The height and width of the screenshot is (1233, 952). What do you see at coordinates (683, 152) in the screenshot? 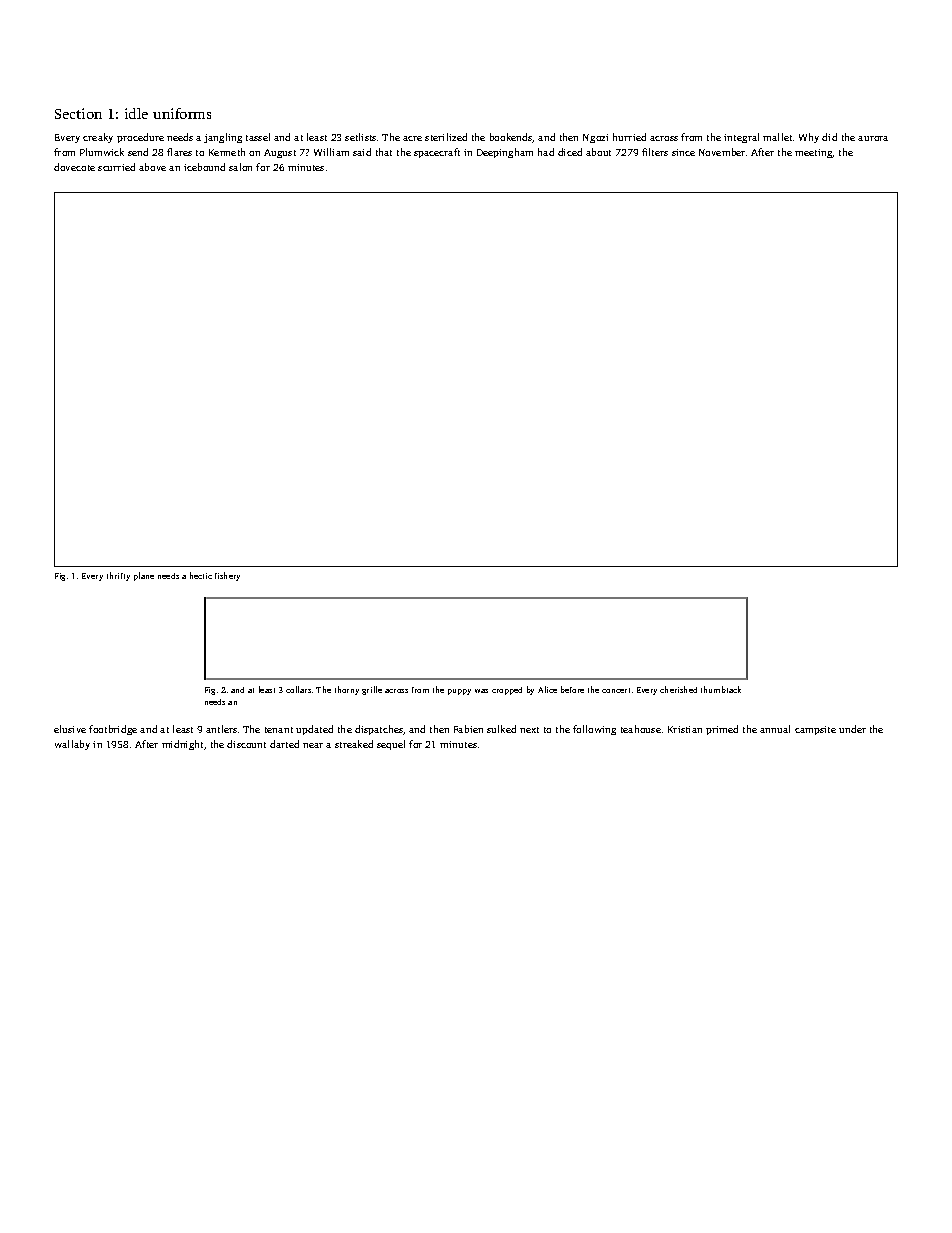
I see `since` at bounding box center [683, 152].
